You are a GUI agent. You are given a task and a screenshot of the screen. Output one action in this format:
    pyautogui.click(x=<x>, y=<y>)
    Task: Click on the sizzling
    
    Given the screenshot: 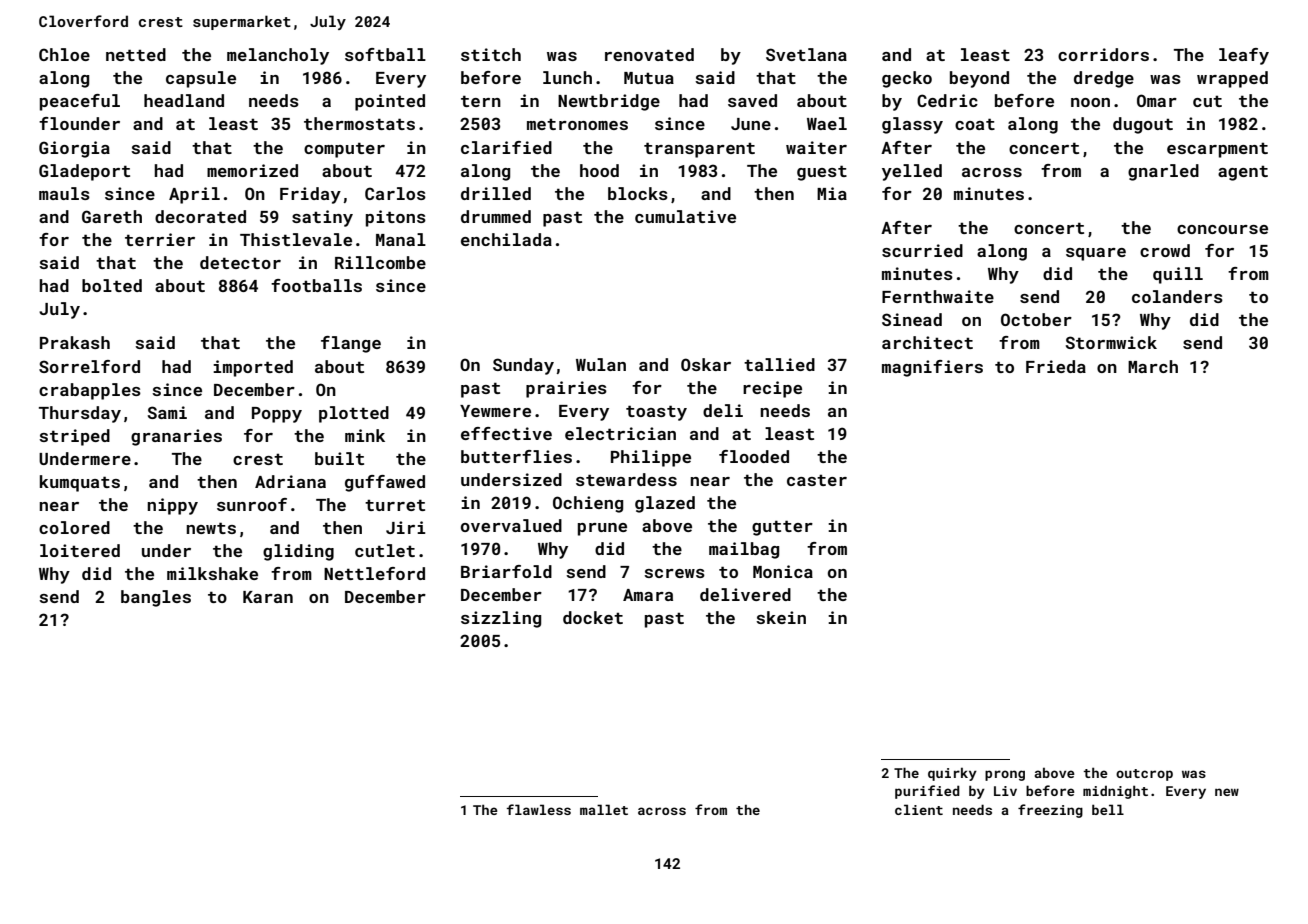 What is the action you would take?
    pyautogui.click(x=501, y=619)
